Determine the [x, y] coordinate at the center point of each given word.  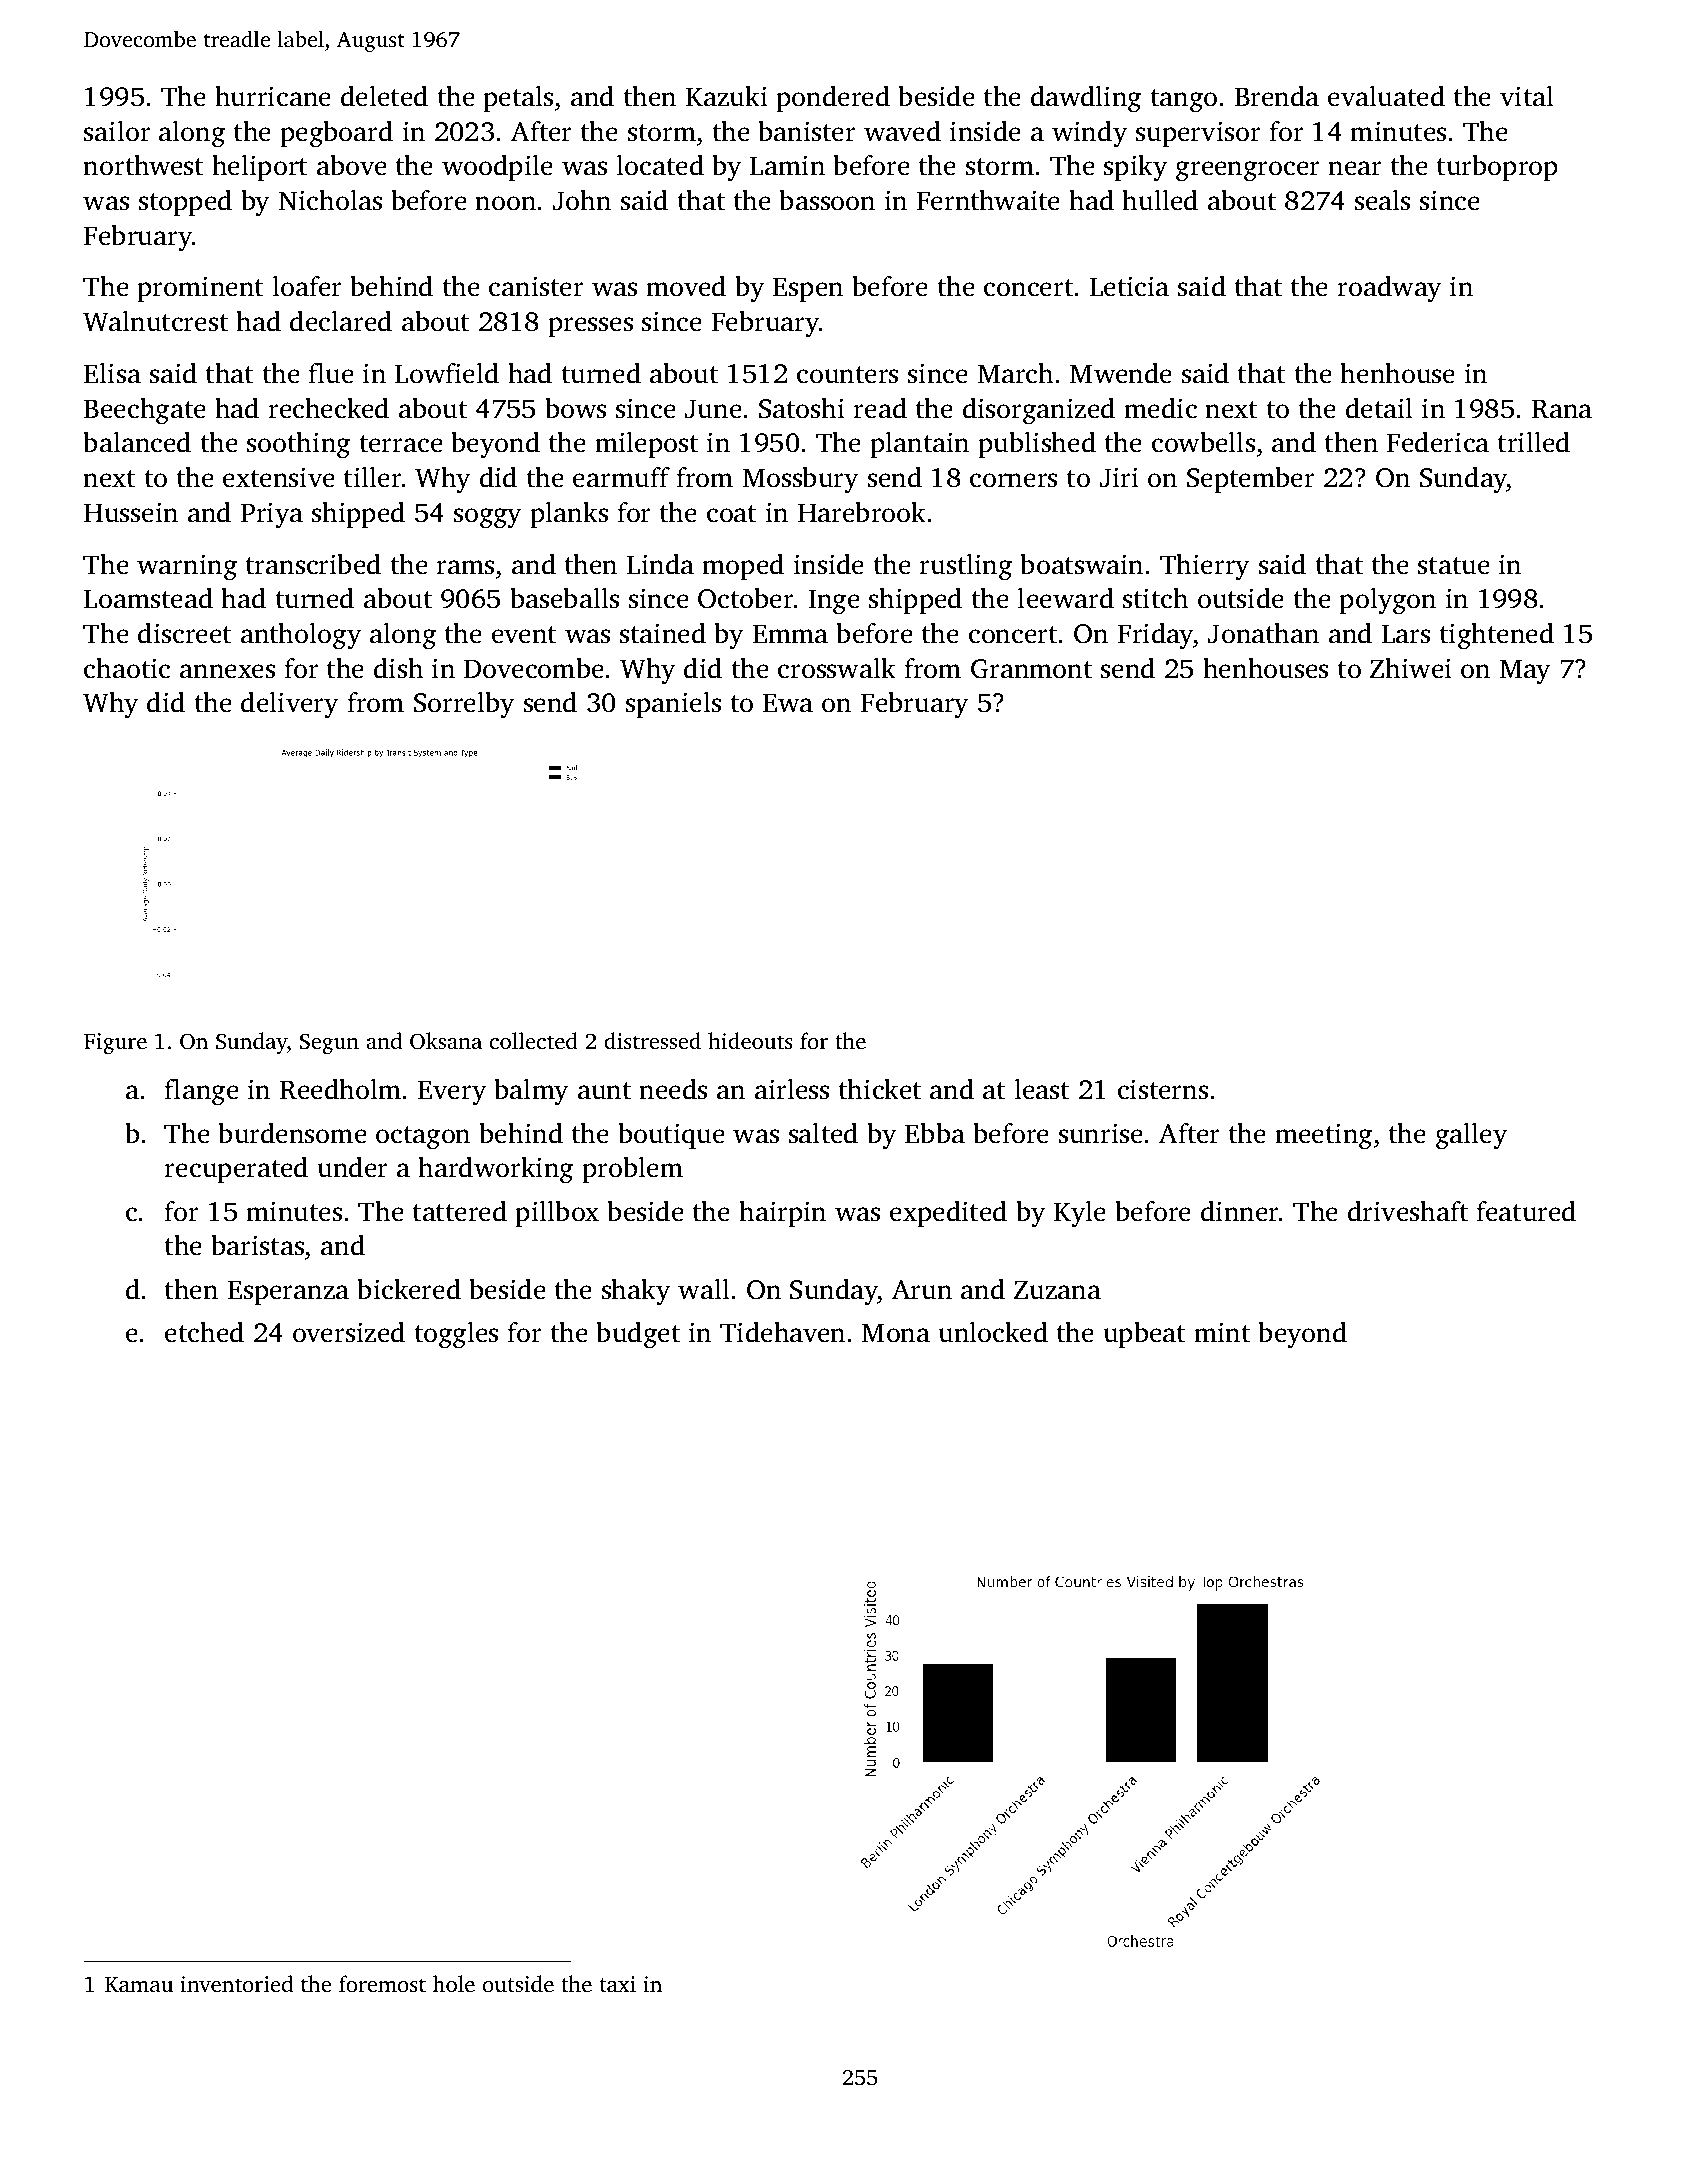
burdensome [292, 1133]
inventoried [237, 1984]
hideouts [750, 1041]
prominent [200, 289]
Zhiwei [1411, 668]
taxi [618, 1984]
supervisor [1198, 134]
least [1041, 1089]
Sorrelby [464, 705]
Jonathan [1263, 633]
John [581, 200]
